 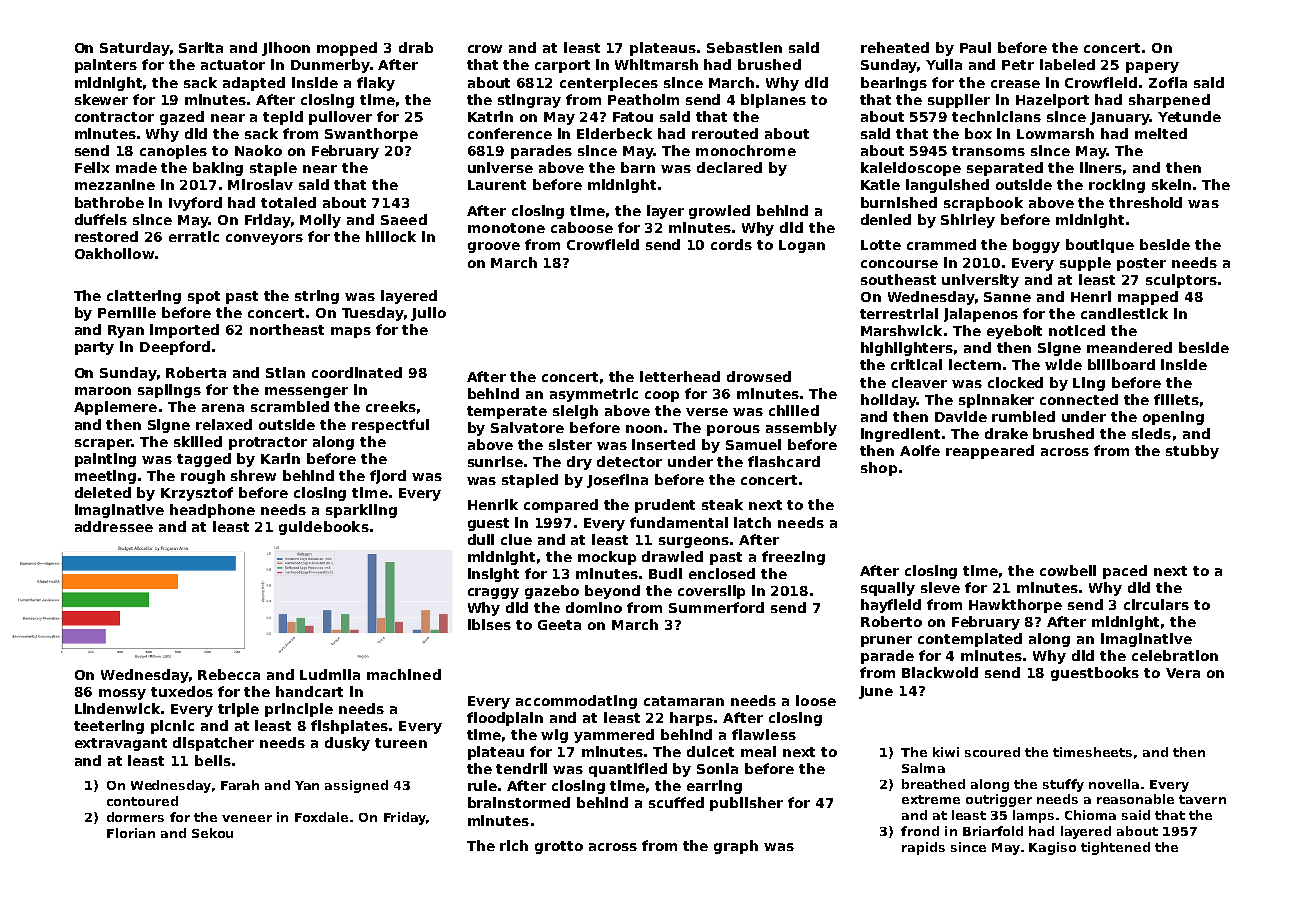 What do you see at coordinates (744, 47) in the document?
I see `Sebastien` at bounding box center [744, 47].
